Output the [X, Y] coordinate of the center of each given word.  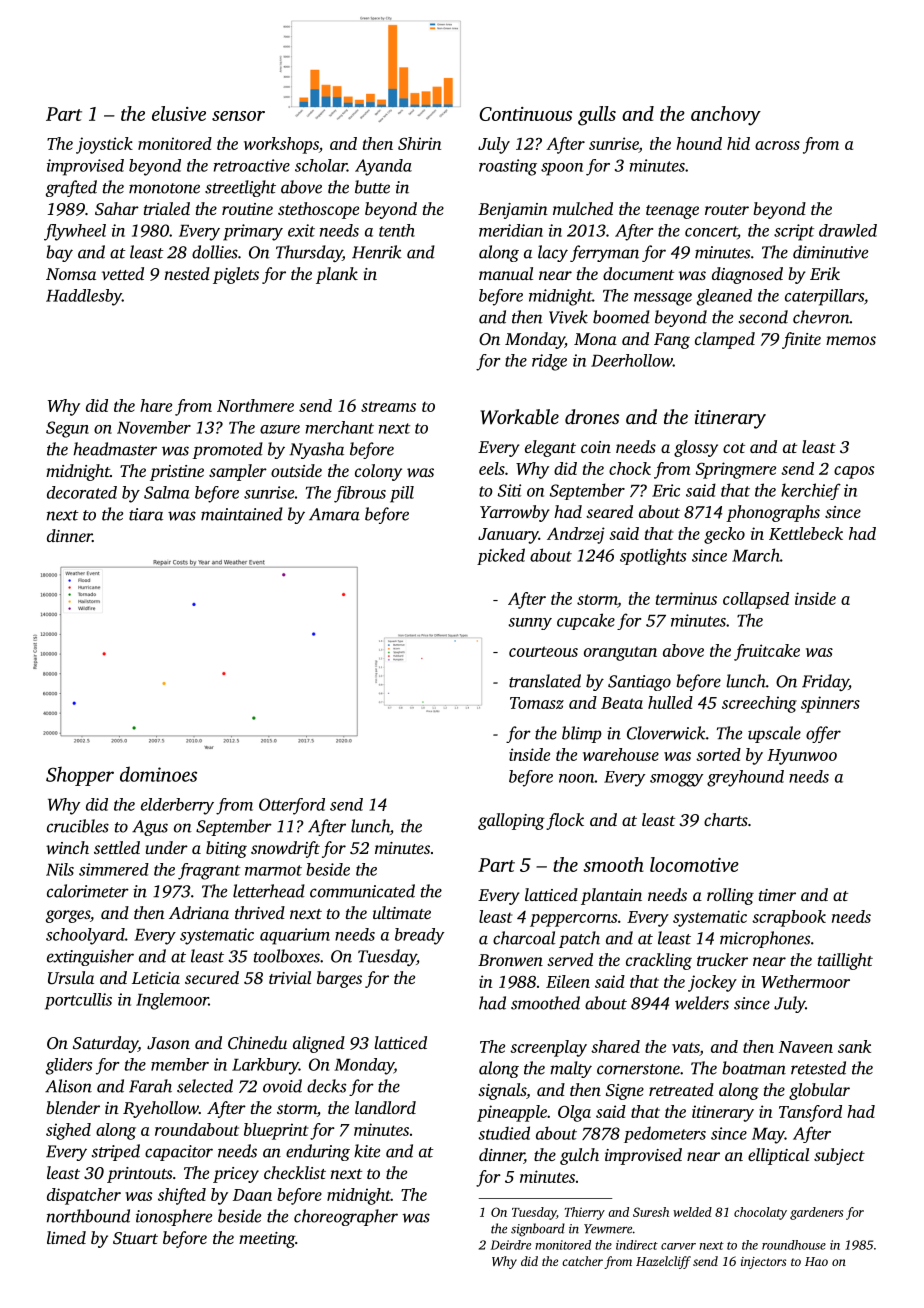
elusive [179, 113]
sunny [530, 624]
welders [702, 1003]
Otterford [292, 806]
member [180, 1064]
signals [502, 1091]
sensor [238, 116]
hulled [670, 702]
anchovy [726, 116]
